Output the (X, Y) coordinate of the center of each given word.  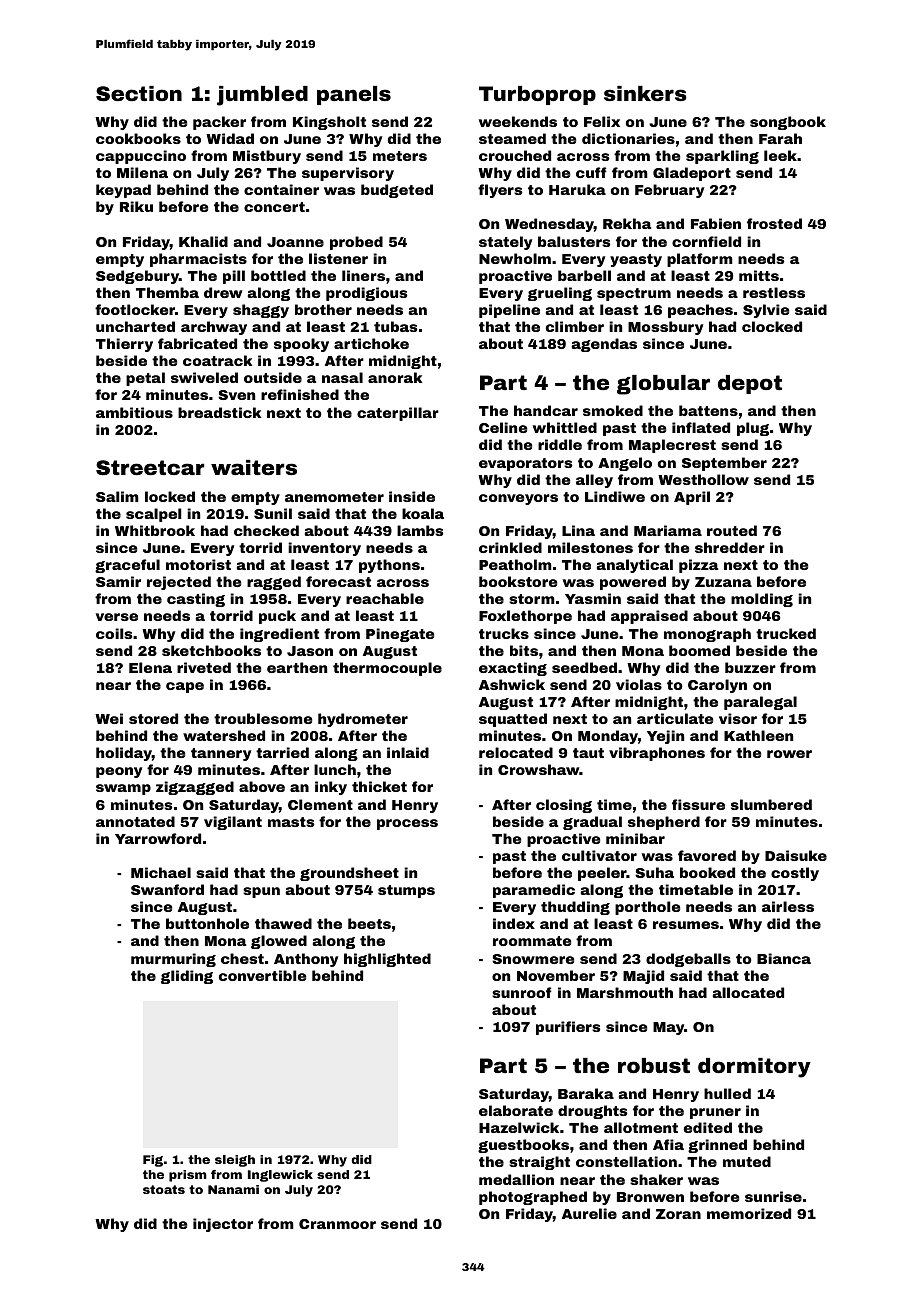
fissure (698, 804)
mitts (759, 275)
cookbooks (138, 138)
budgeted (397, 191)
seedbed (584, 667)
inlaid (408, 752)
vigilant (233, 823)
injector (223, 1225)
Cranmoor (337, 1224)
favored (707, 855)
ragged (274, 583)
